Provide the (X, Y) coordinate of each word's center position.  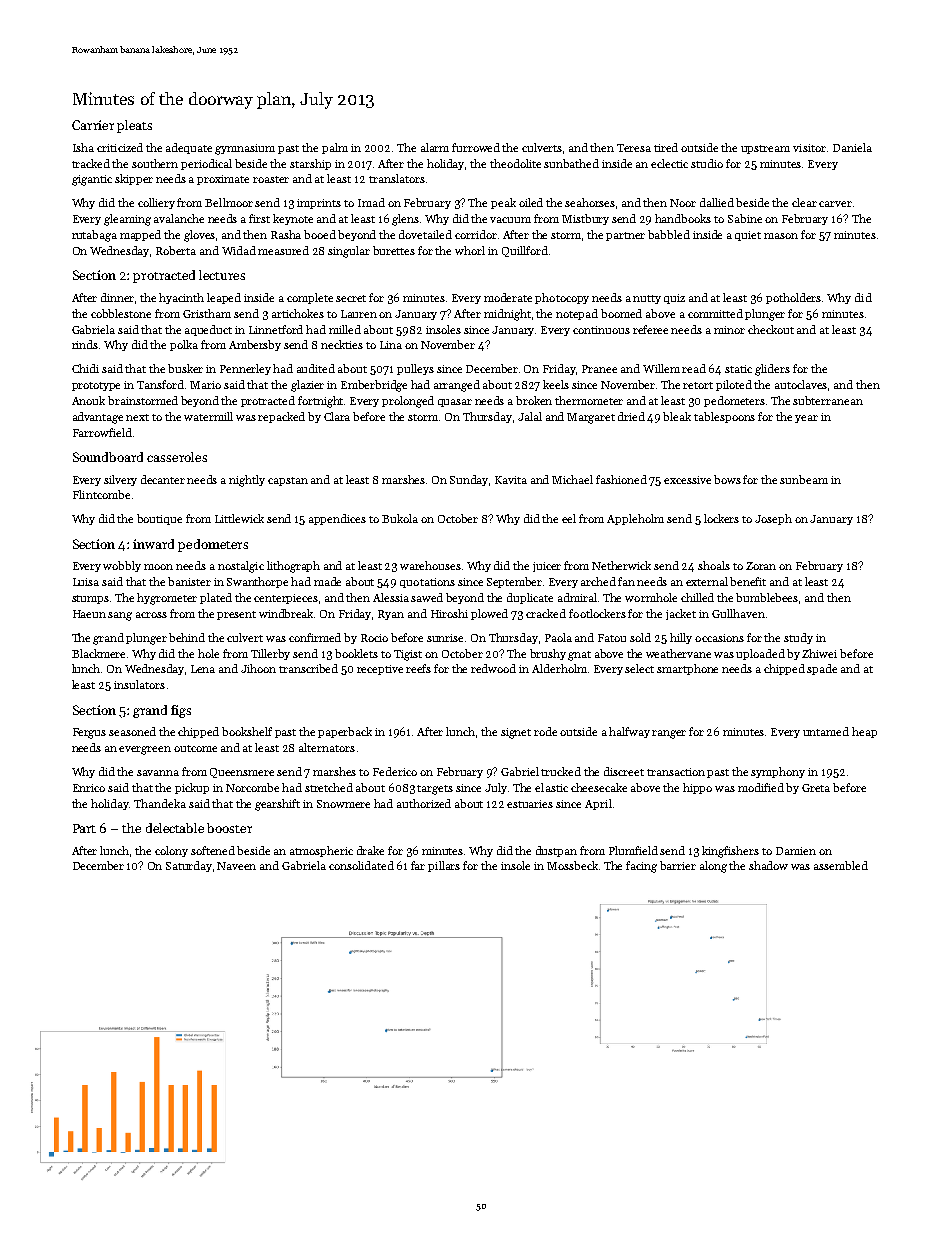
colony (171, 851)
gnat (579, 656)
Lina (391, 345)
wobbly (122, 566)
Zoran (761, 566)
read (694, 368)
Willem (661, 368)
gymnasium (245, 149)
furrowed (476, 147)
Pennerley (245, 369)
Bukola (400, 518)
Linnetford (276, 329)
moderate (508, 297)
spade (822, 669)
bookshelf (247, 731)
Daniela (852, 147)
